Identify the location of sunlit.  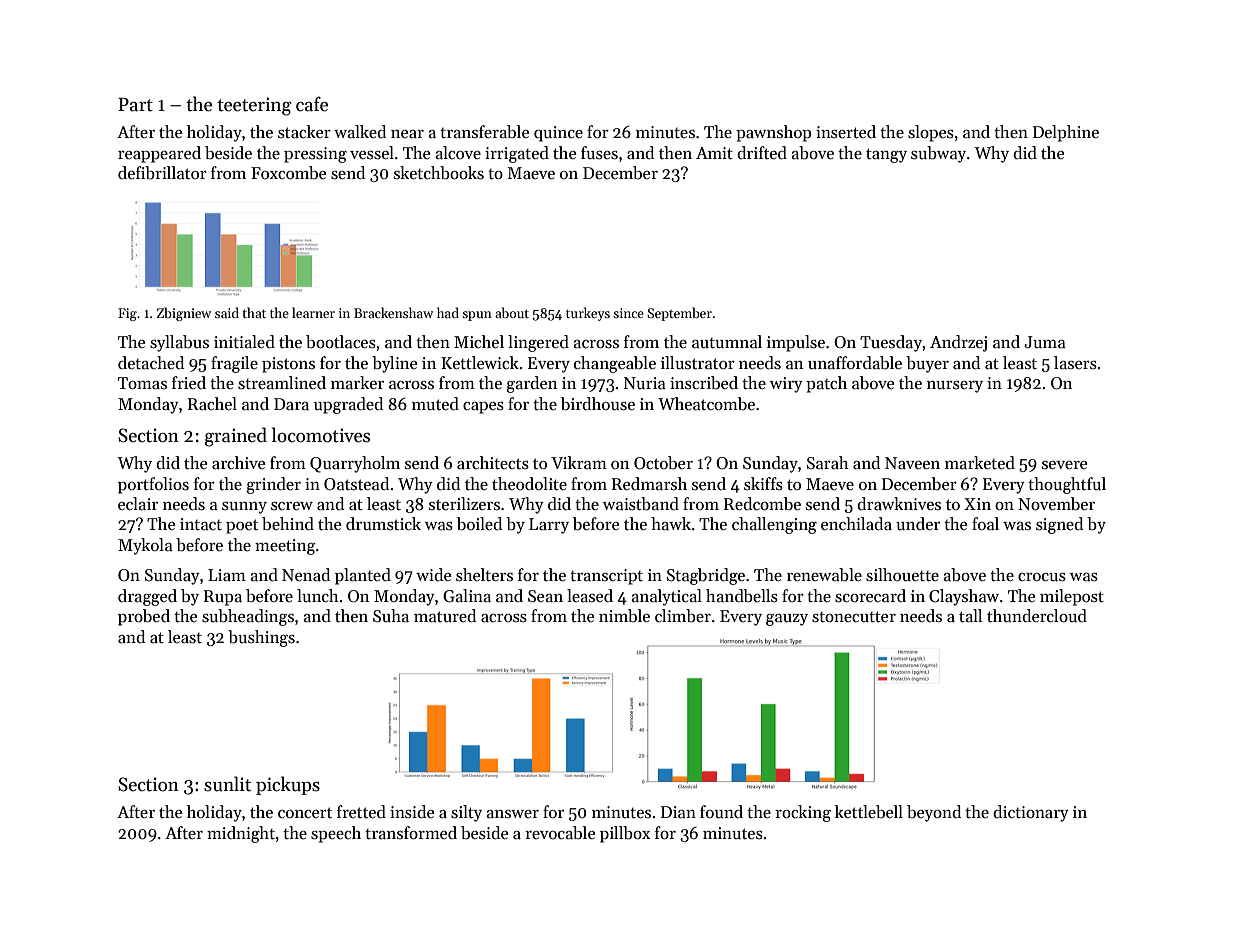
(227, 784).
